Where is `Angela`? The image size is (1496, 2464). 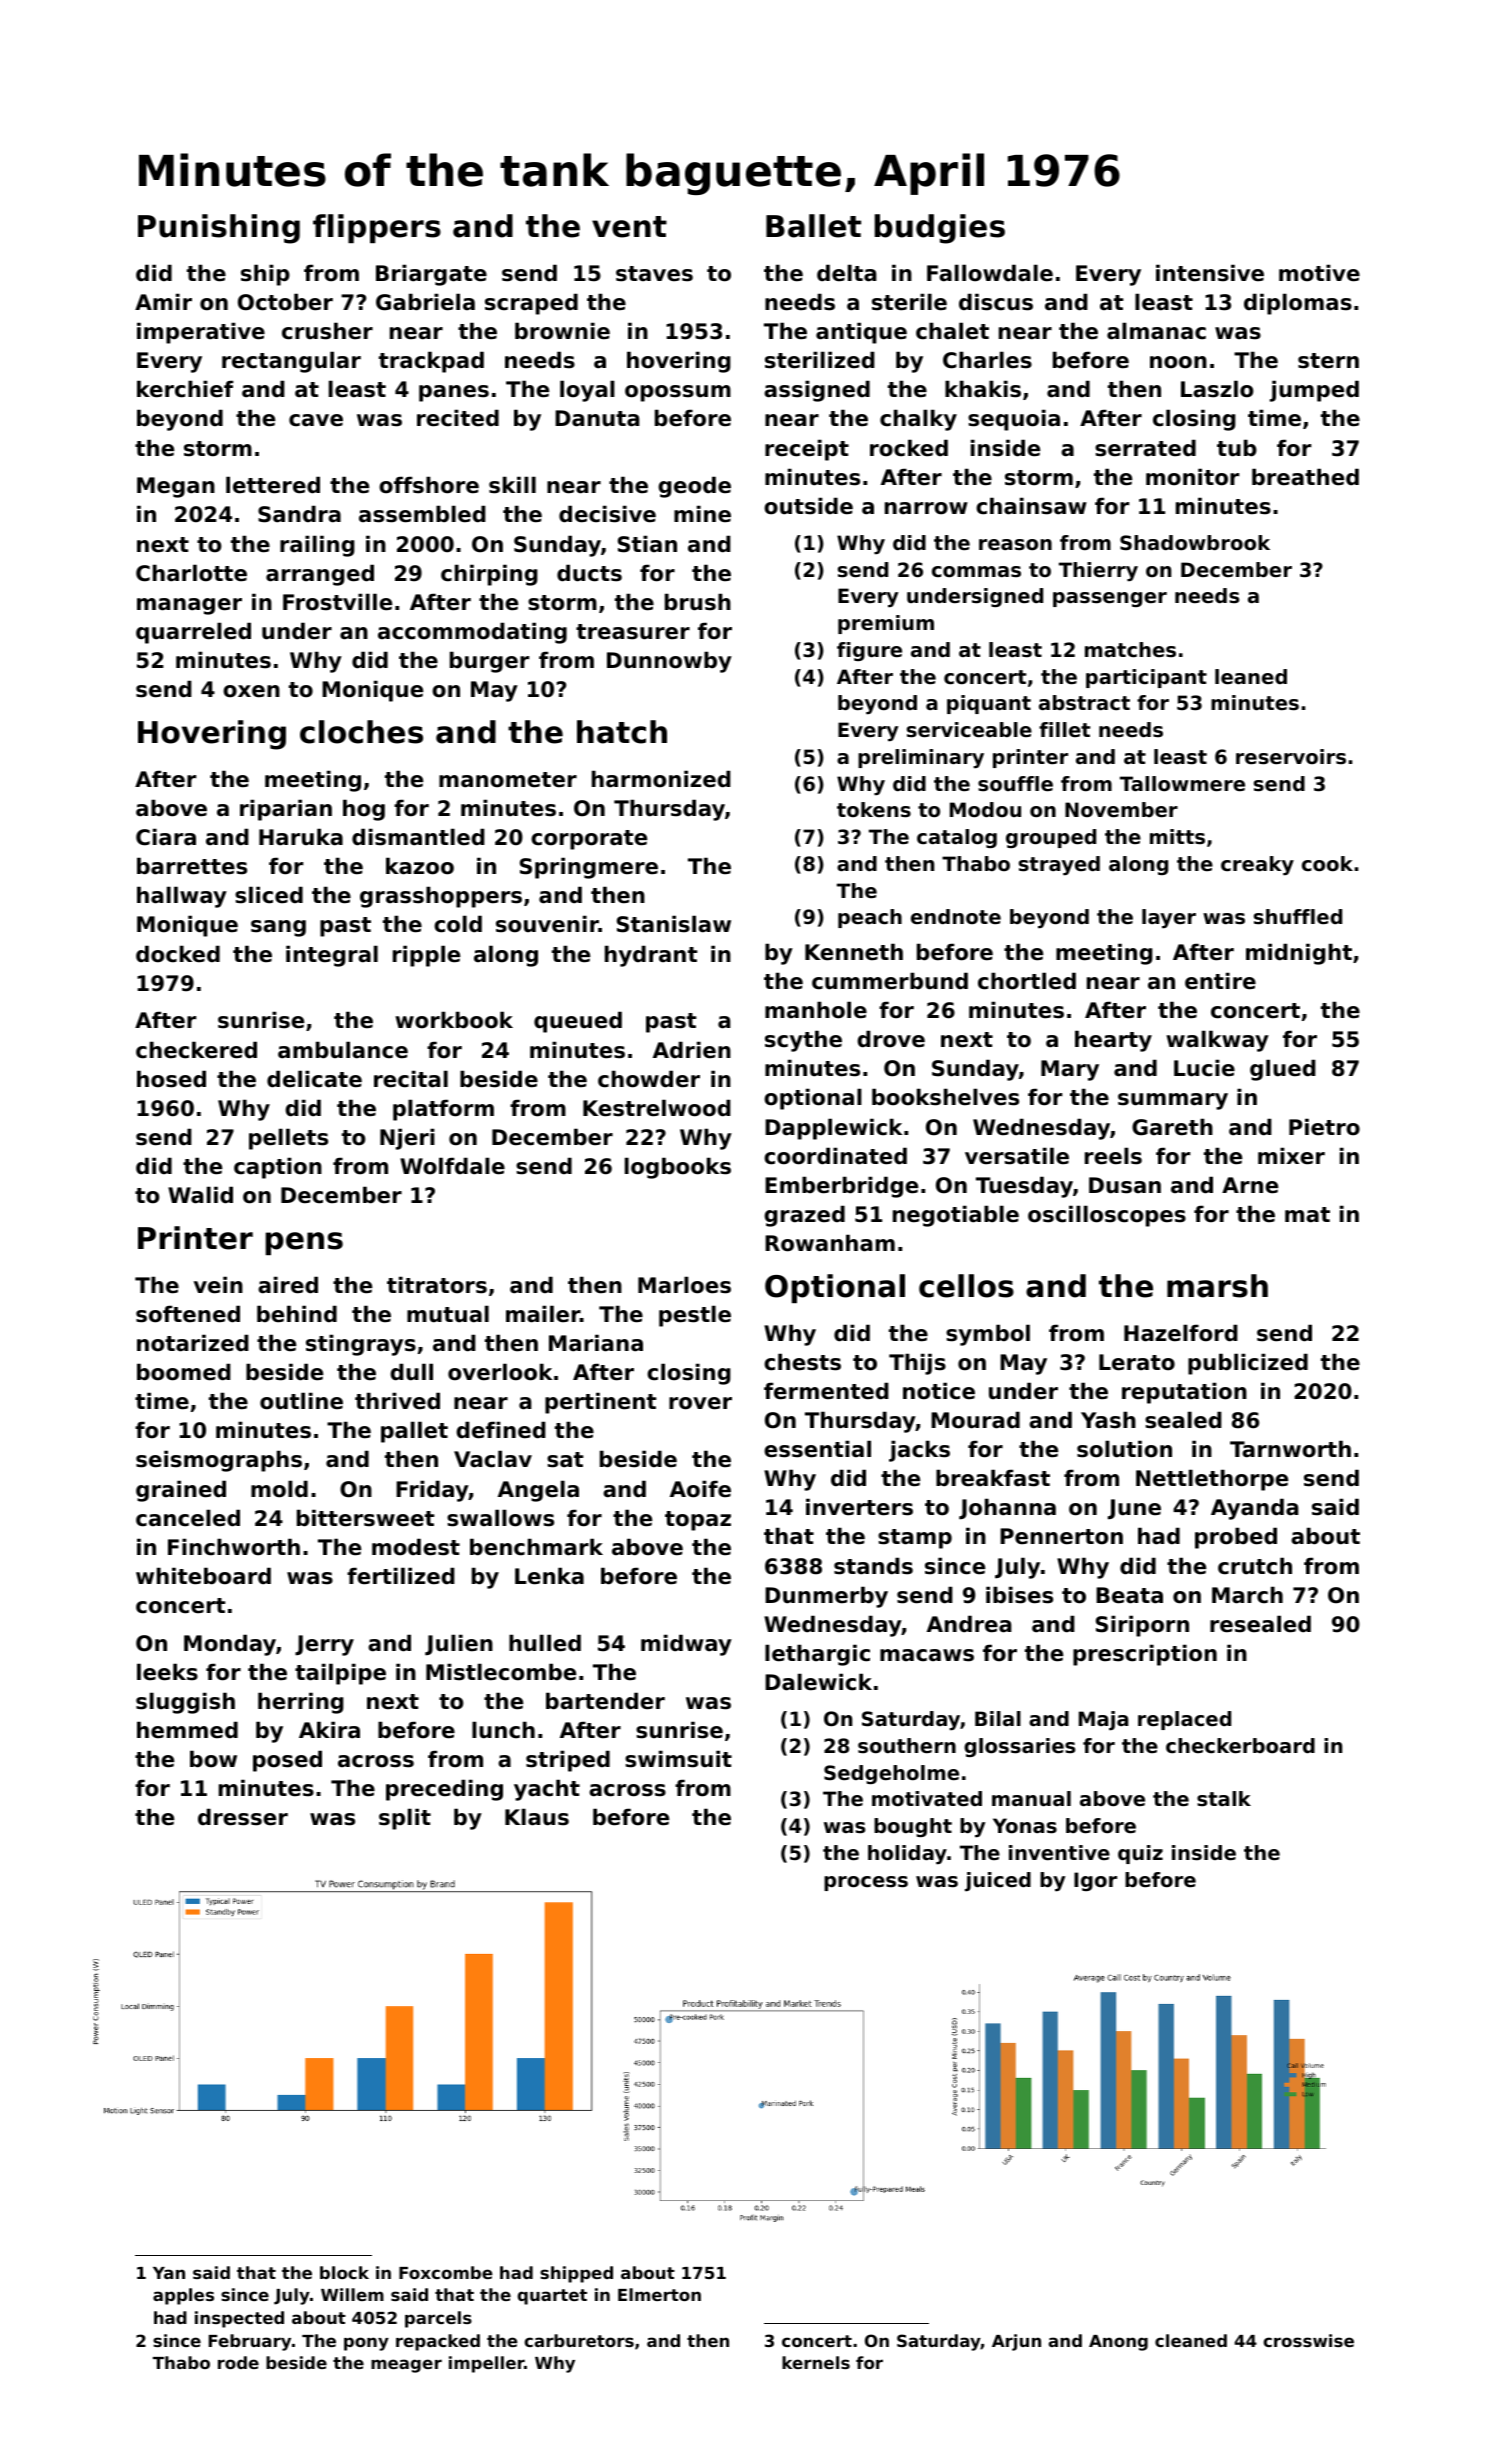
Angela is located at coordinates (538, 1491).
